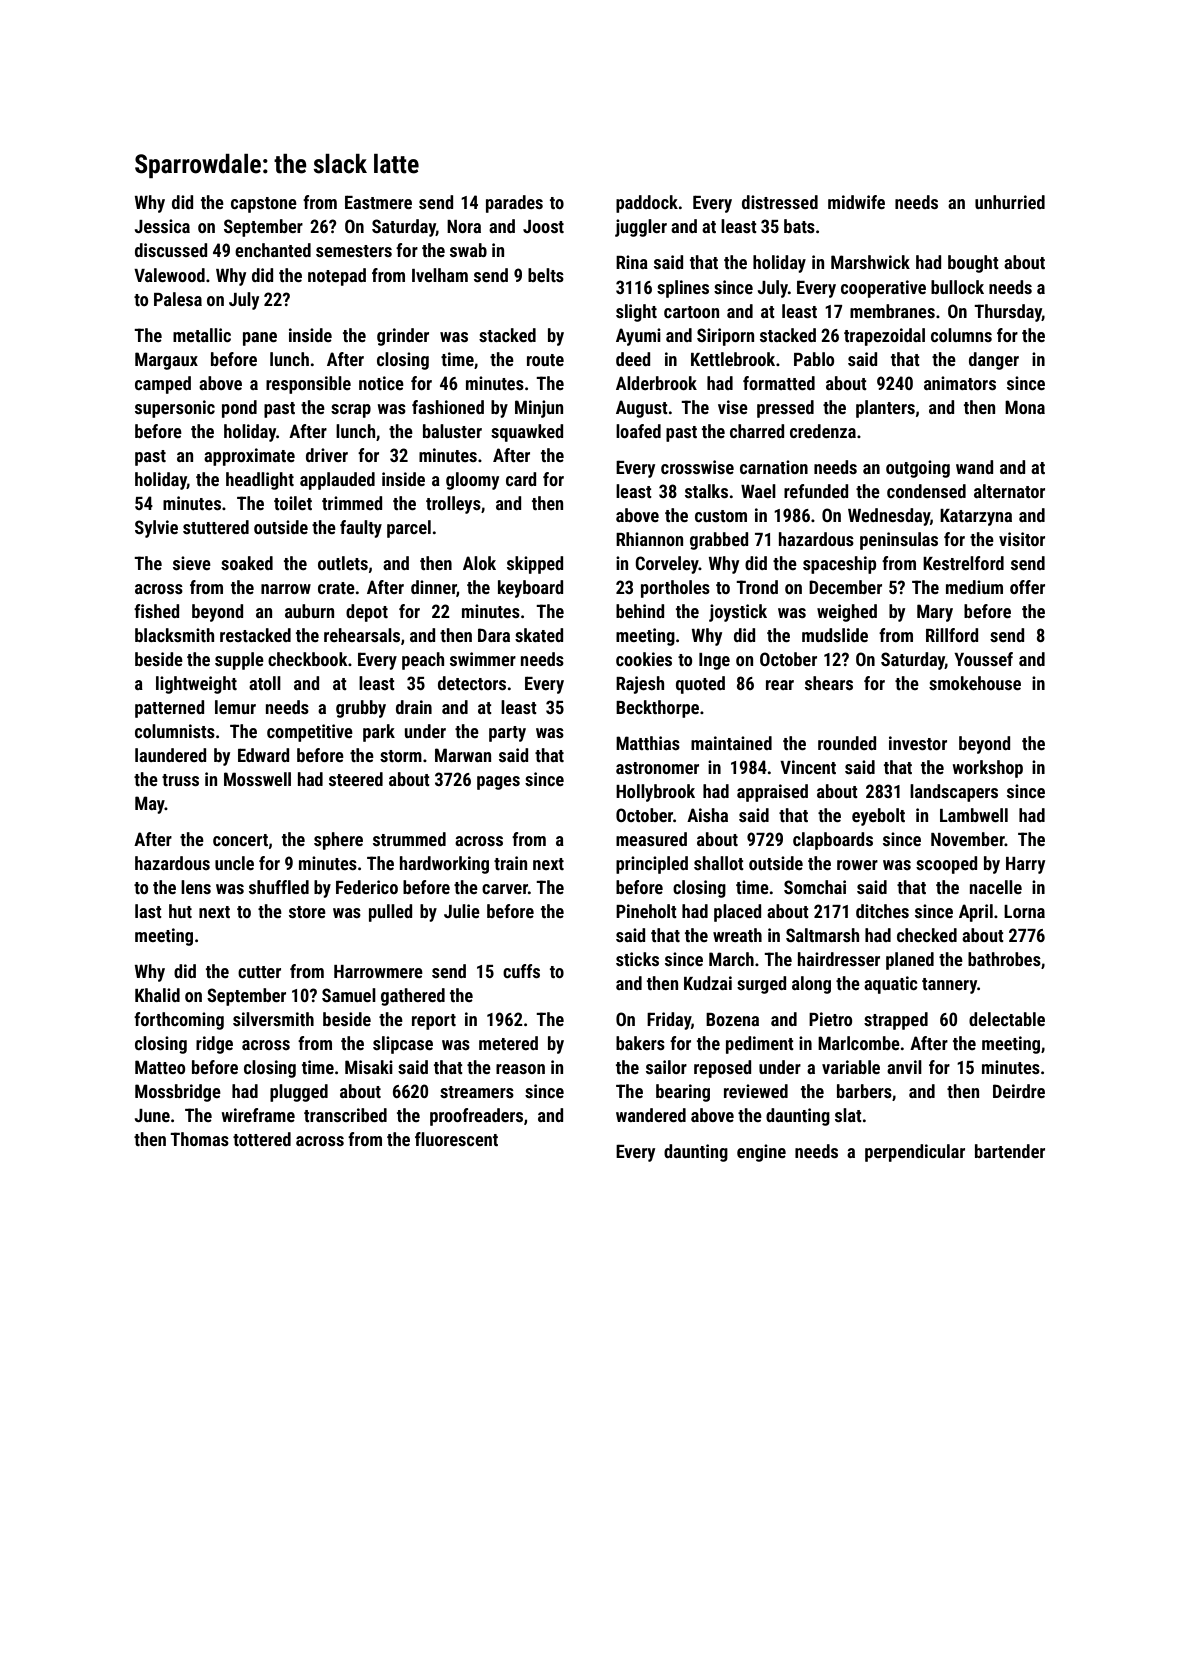  I want to click on perpendicular, so click(915, 1153).
